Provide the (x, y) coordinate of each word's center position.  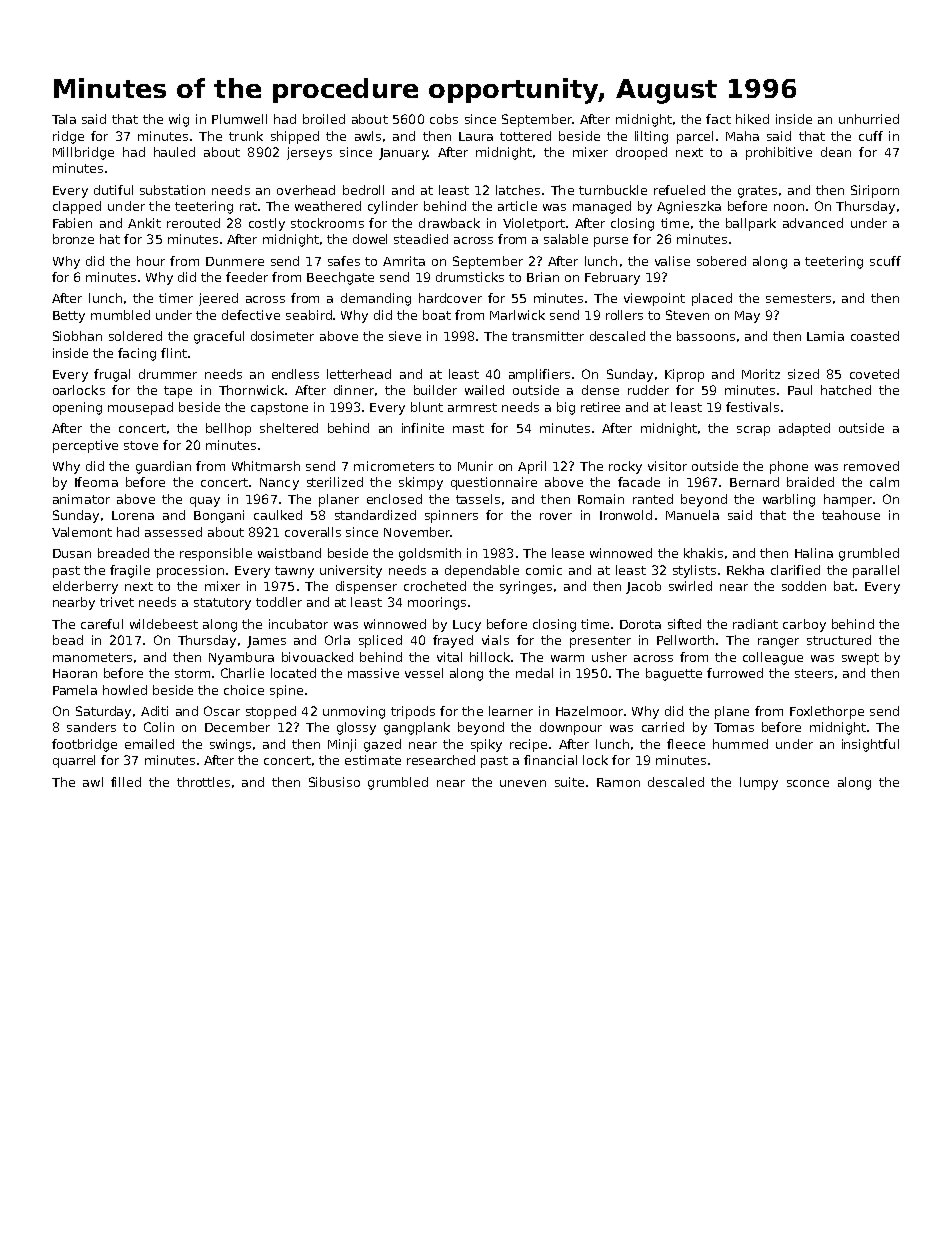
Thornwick (251, 390)
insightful (870, 745)
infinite (423, 428)
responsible (216, 554)
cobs (444, 119)
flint (174, 353)
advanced (813, 223)
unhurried (869, 119)
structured (839, 640)
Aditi (154, 711)
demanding (376, 299)
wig (179, 120)
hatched (846, 390)
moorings (437, 603)
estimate (373, 760)
